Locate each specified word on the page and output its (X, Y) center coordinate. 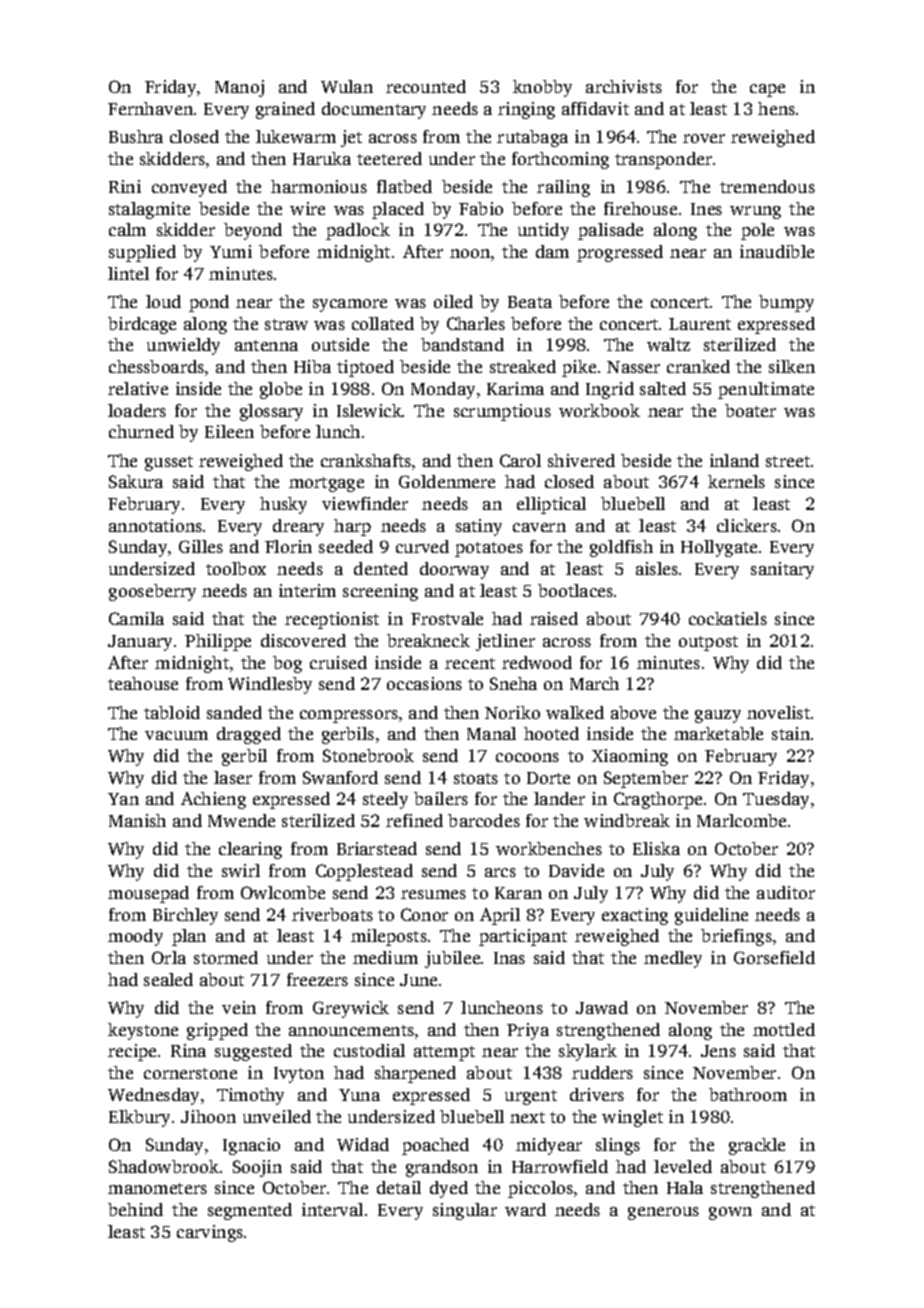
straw (286, 324)
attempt (444, 1053)
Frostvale (447, 618)
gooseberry (152, 592)
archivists (624, 86)
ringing (526, 110)
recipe (132, 1052)
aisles (657, 568)
